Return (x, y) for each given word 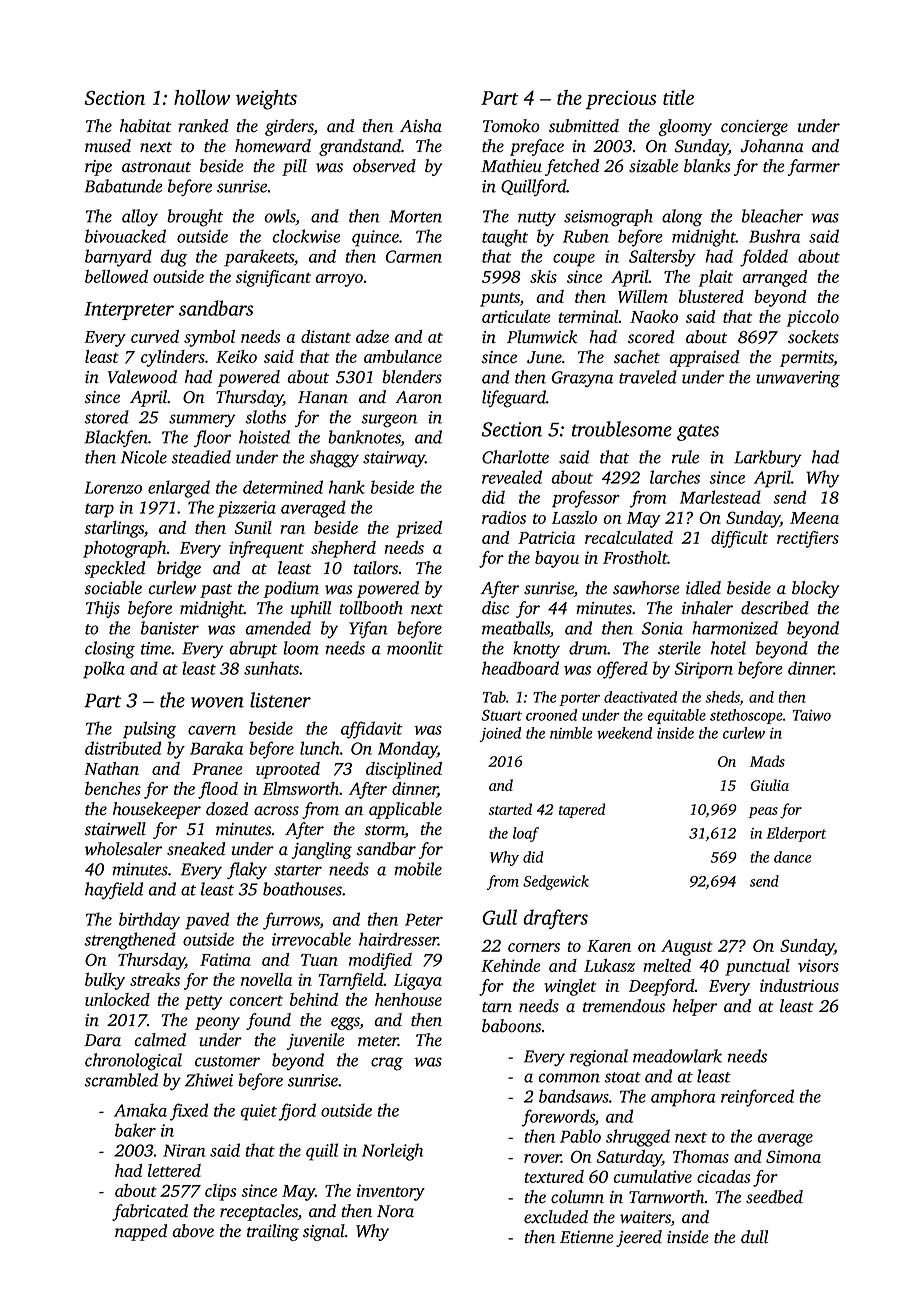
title (678, 97)
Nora (395, 1211)
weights (266, 100)
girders (289, 127)
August (687, 947)
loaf (526, 834)
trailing (273, 1232)
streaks (155, 979)
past (216, 591)
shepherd (343, 549)
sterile (679, 648)
